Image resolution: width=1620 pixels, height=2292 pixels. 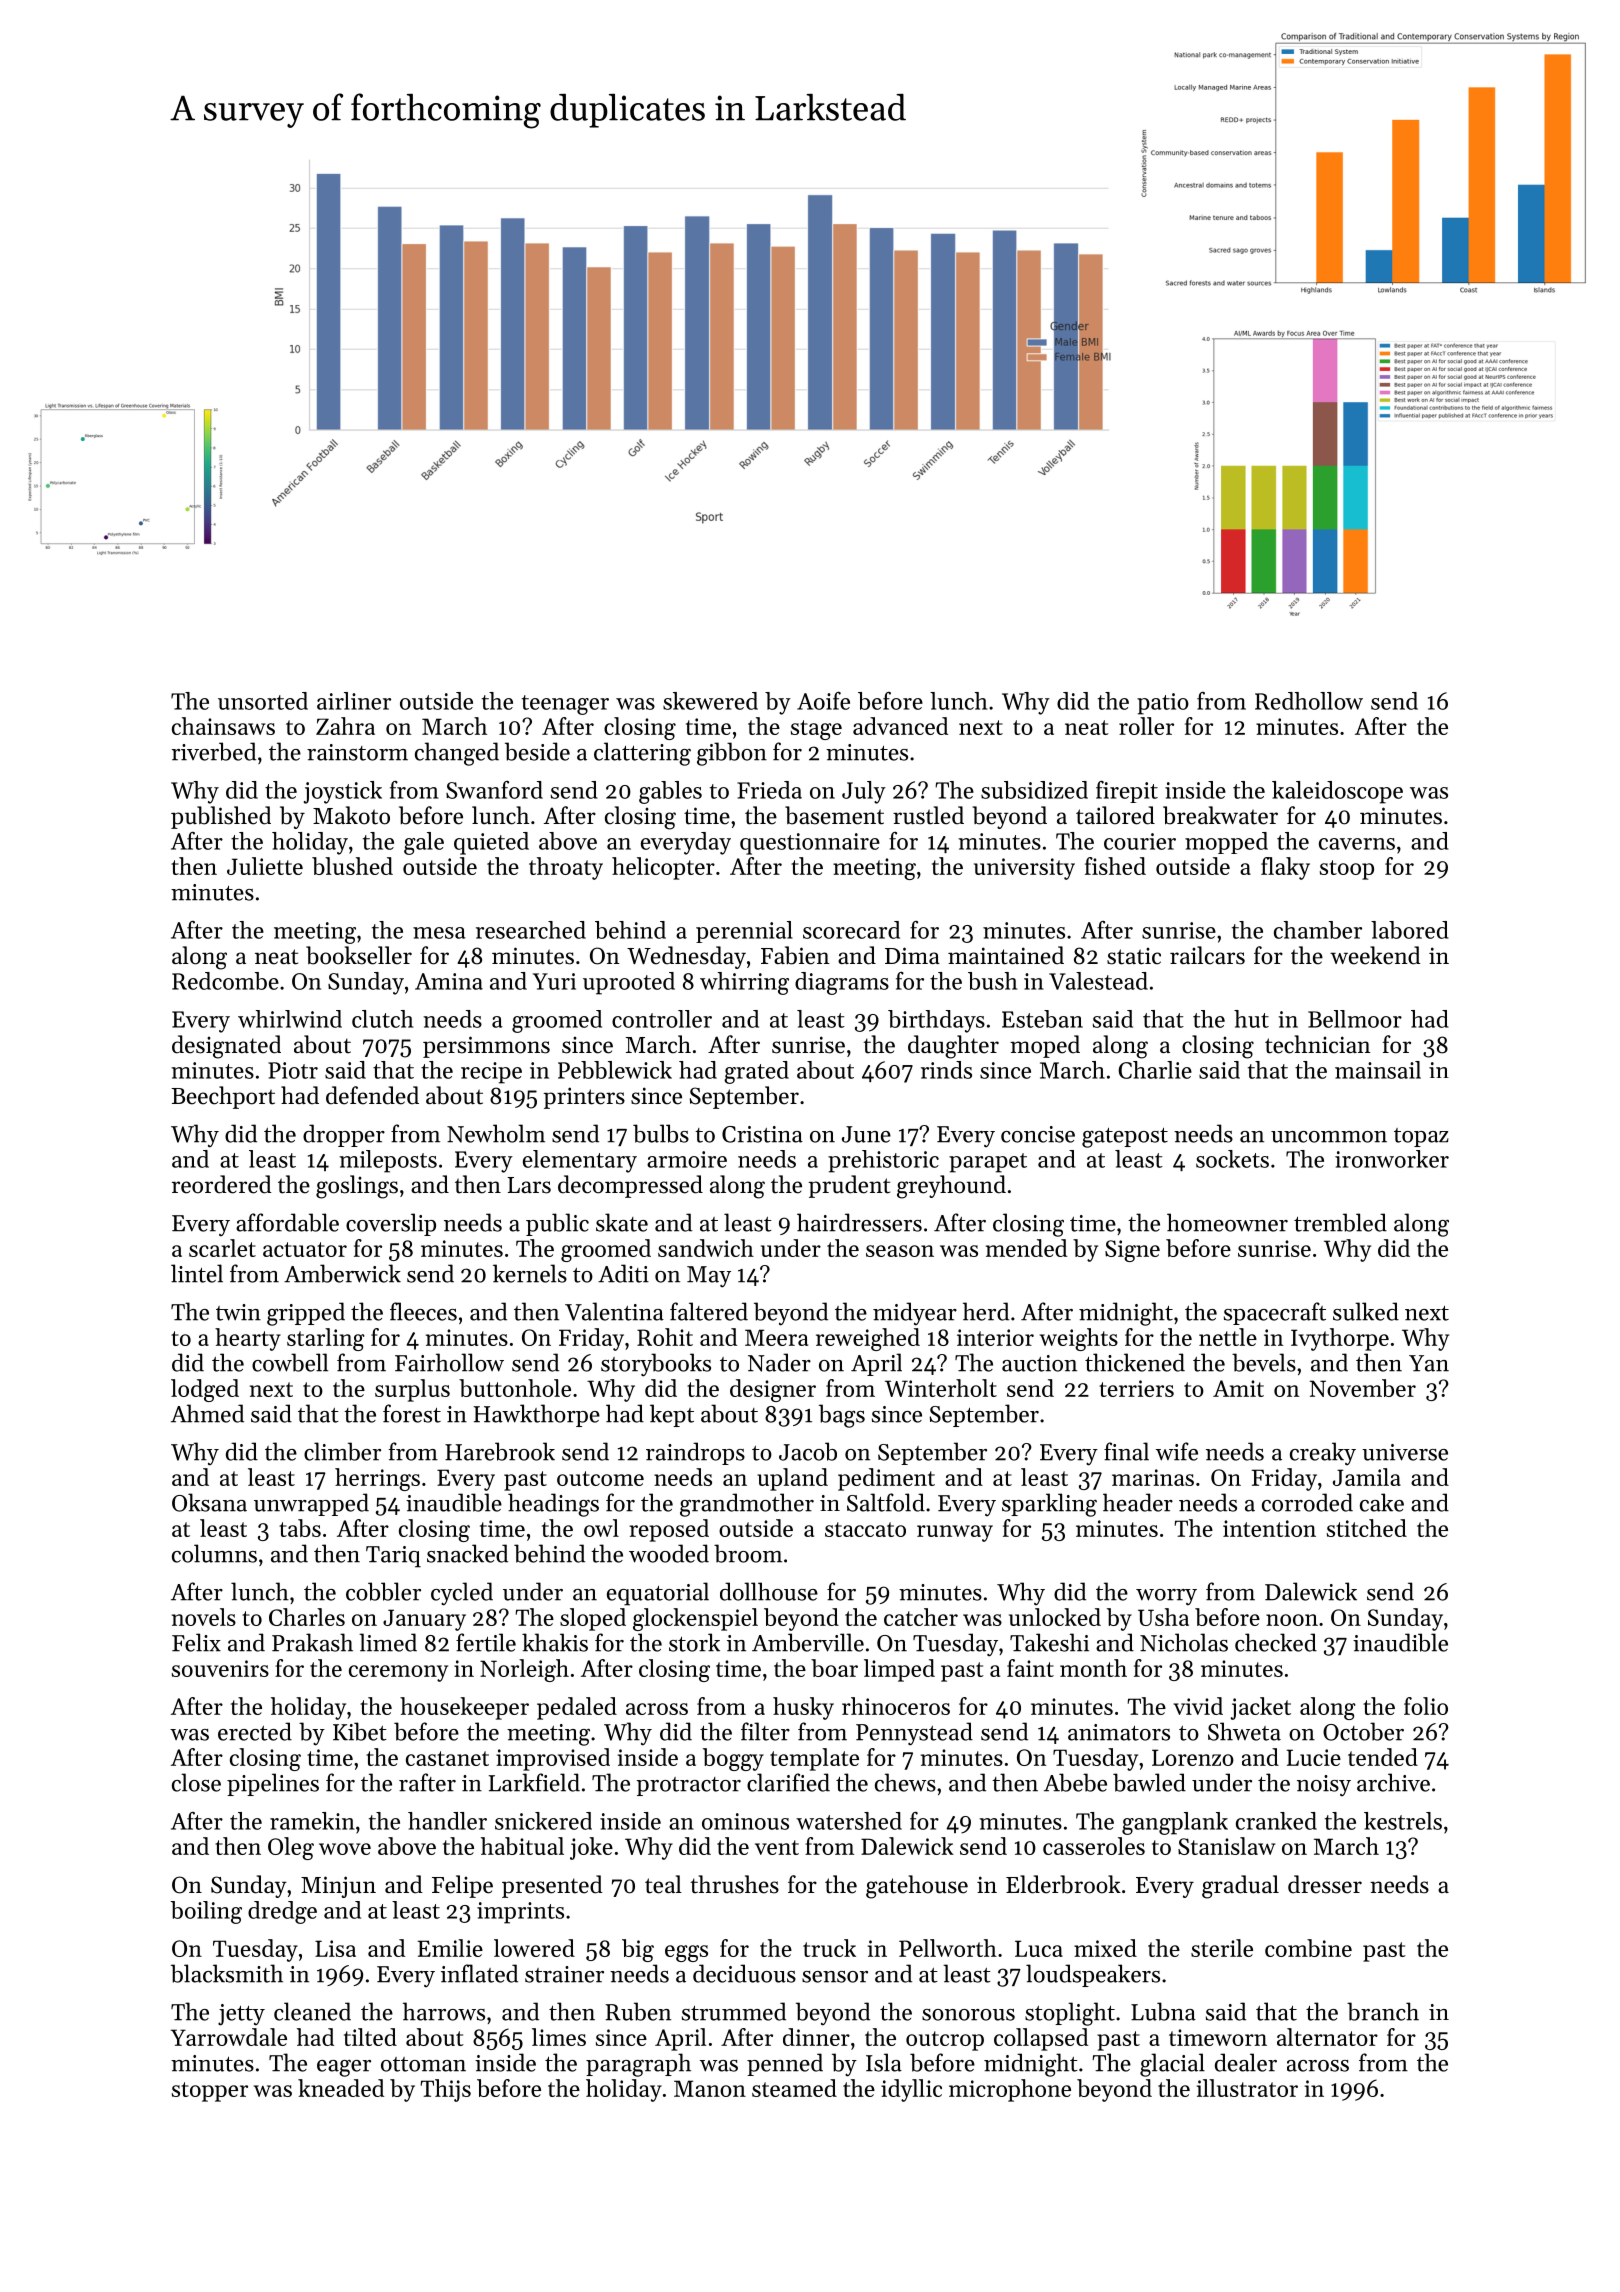 I want to click on Redcombe, so click(x=225, y=981).
